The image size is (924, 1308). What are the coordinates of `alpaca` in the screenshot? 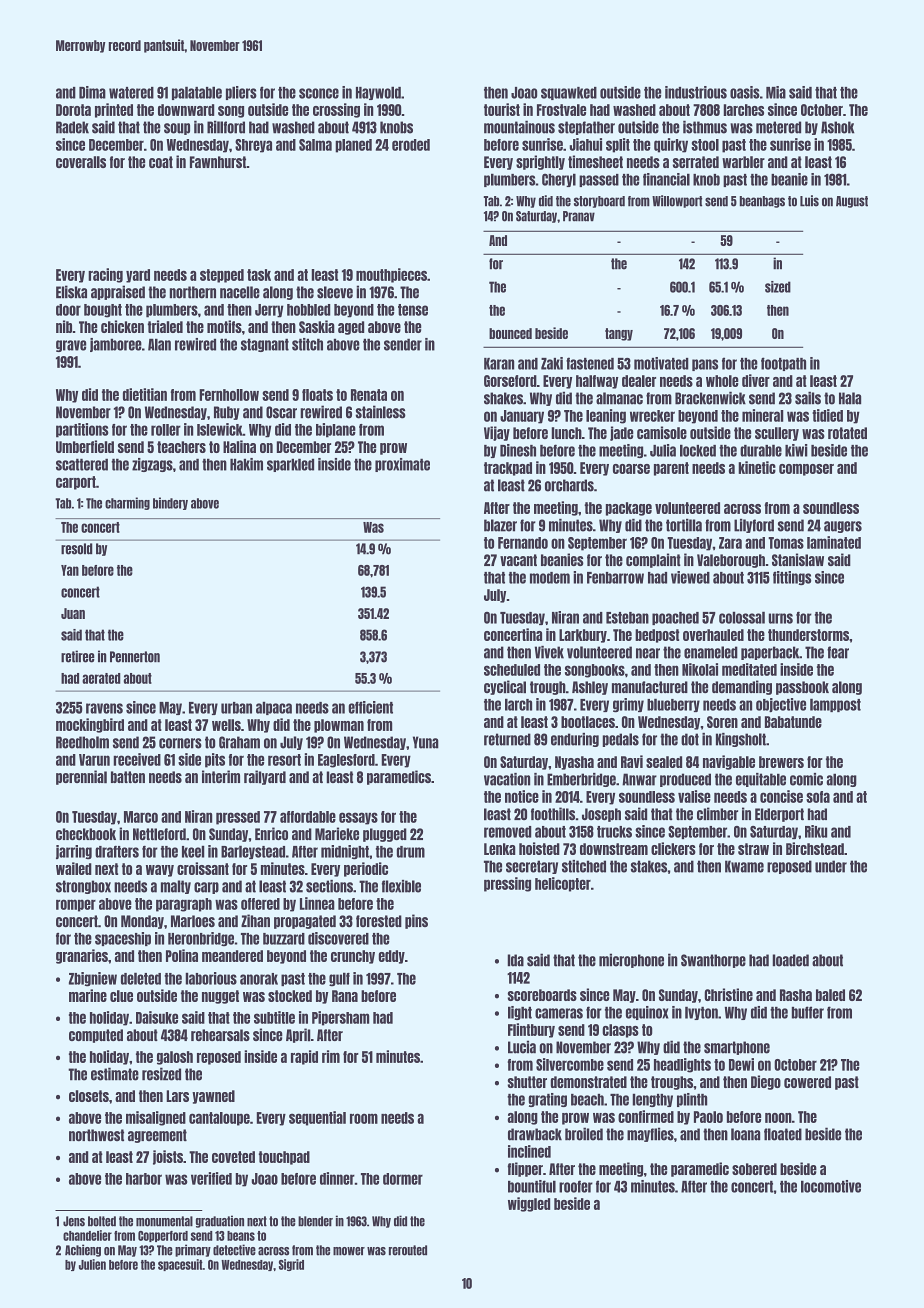 It's located at (274, 708).
